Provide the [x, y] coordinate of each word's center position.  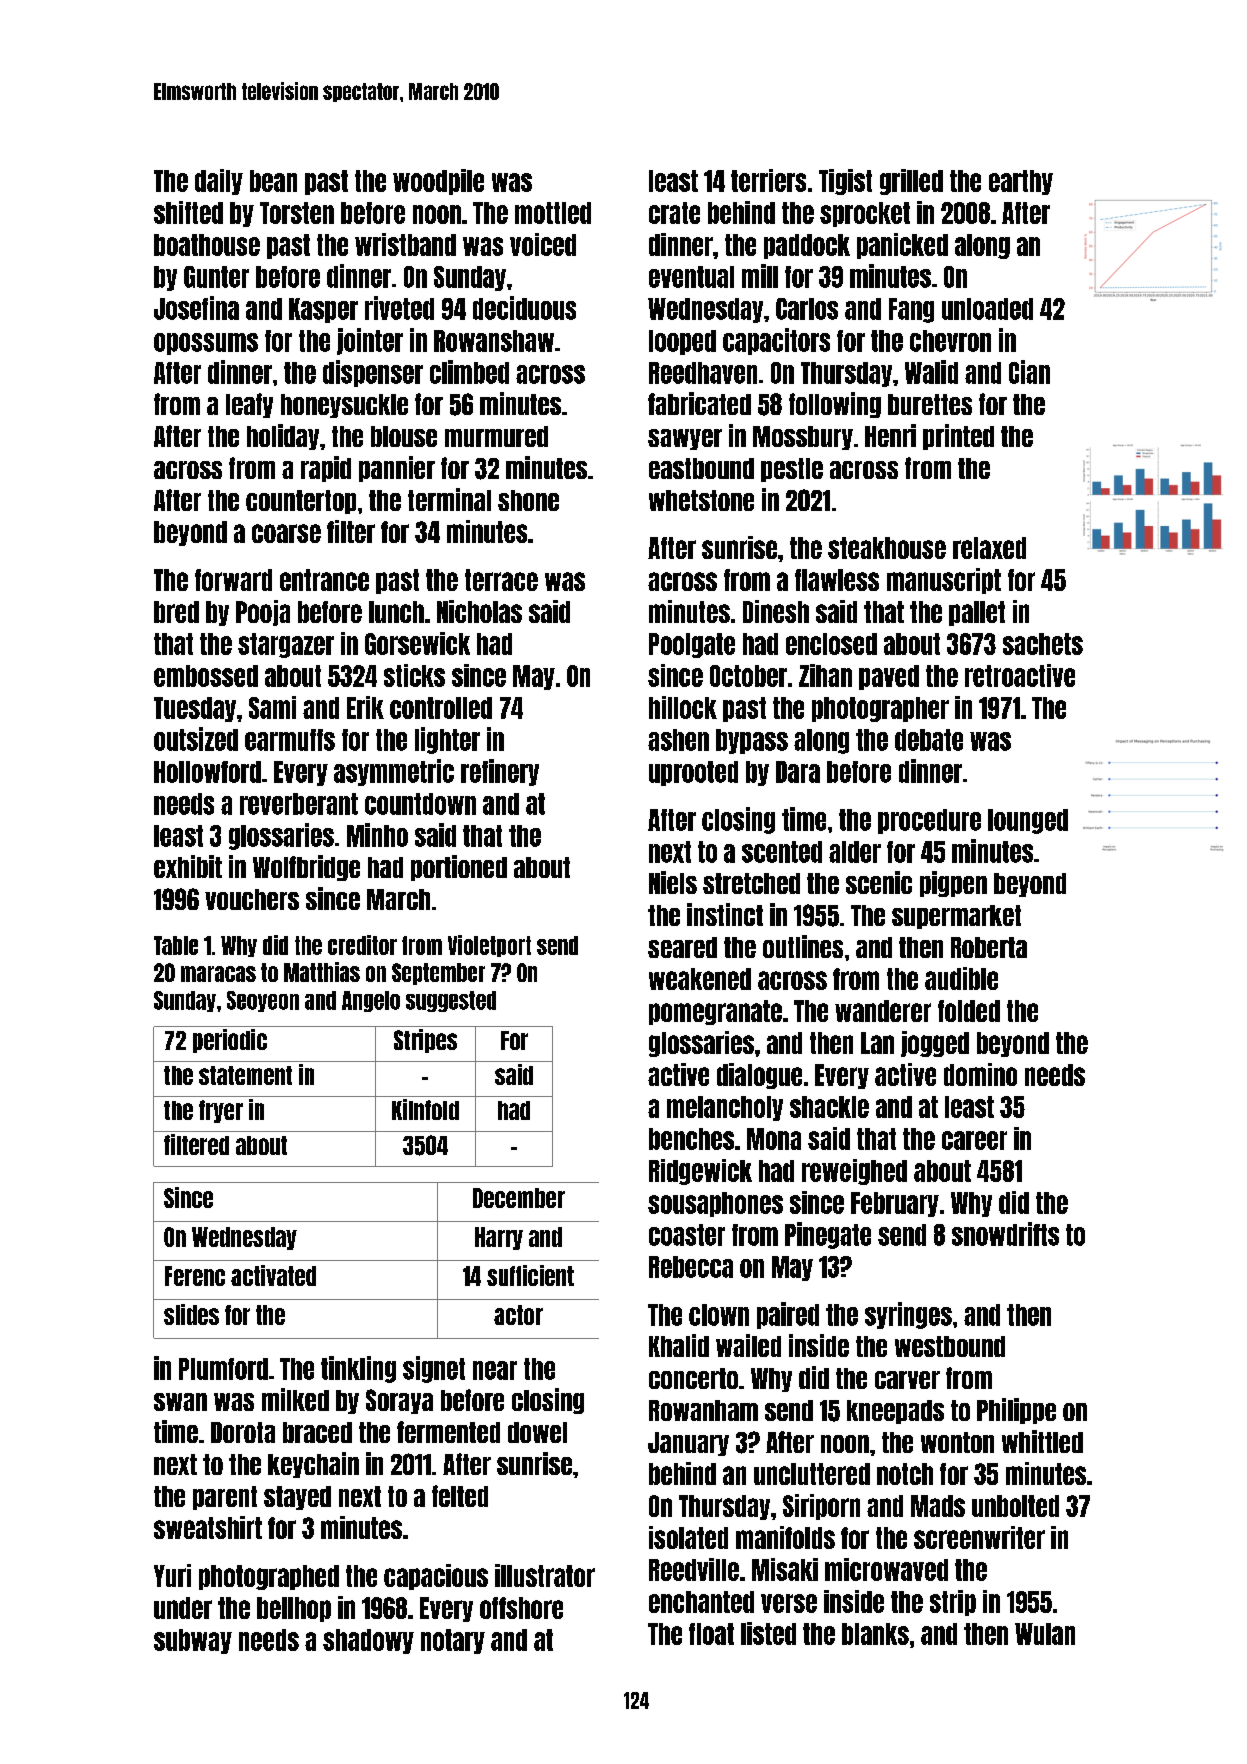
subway [193, 1641]
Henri [890, 435]
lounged [1028, 821]
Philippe [1016, 1411]
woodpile [438, 182]
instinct [725, 914]
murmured [496, 436]
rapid [326, 469]
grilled [911, 182]
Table [176, 945]
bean [273, 181]
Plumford [223, 1369]
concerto [693, 1378]
